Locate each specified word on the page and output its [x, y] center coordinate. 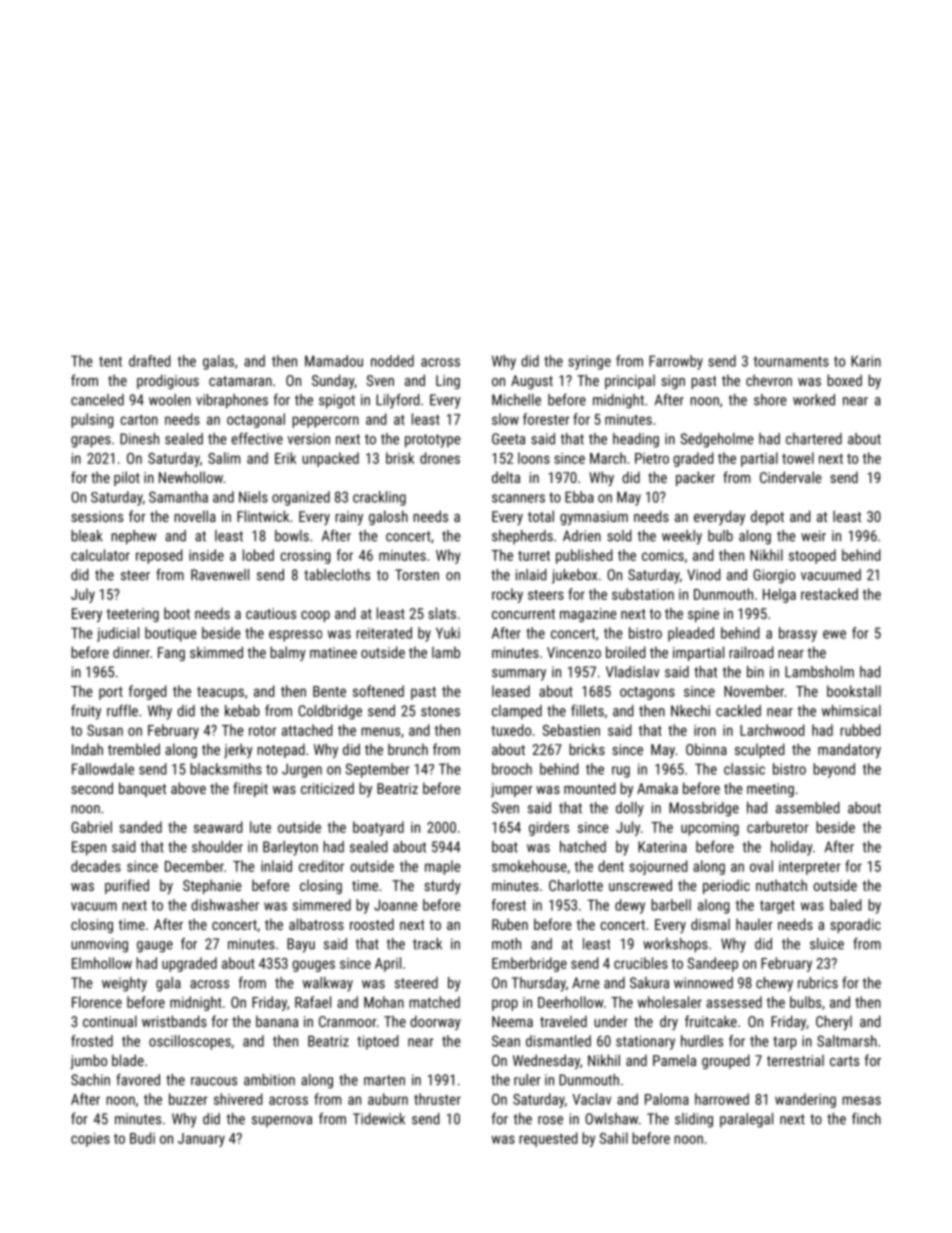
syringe [589, 362]
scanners [518, 498]
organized [301, 498]
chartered [814, 439]
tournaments [791, 361]
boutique [170, 634]
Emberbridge [529, 964]
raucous [214, 1081]
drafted [149, 361]
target [777, 907]
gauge [155, 947]
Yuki [448, 633]
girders [549, 828]
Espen [89, 848]
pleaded [691, 634]
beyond [834, 770]
